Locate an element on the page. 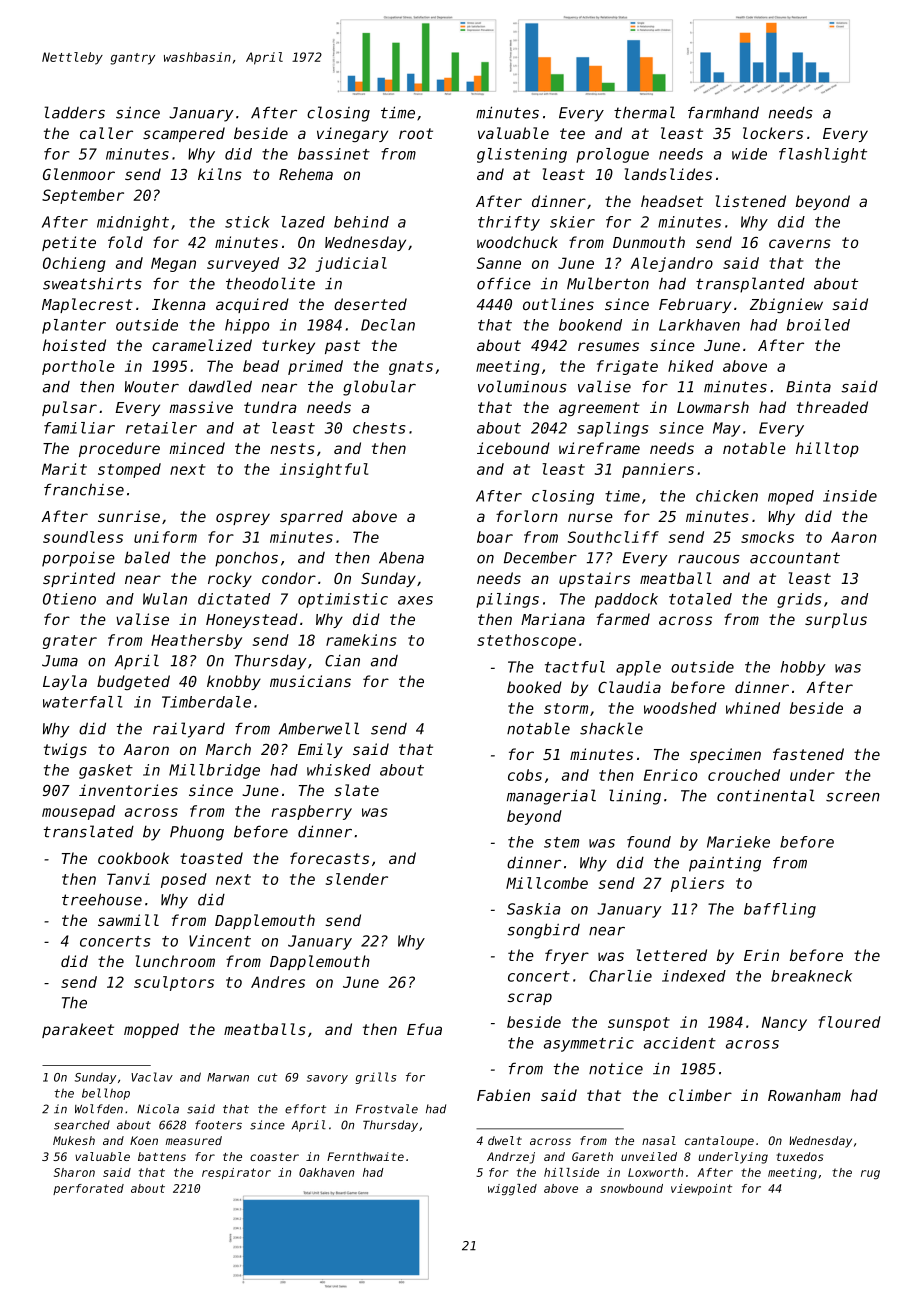 The image size is (924, 1308). Honeystead is located at coordinates (252, 620).
